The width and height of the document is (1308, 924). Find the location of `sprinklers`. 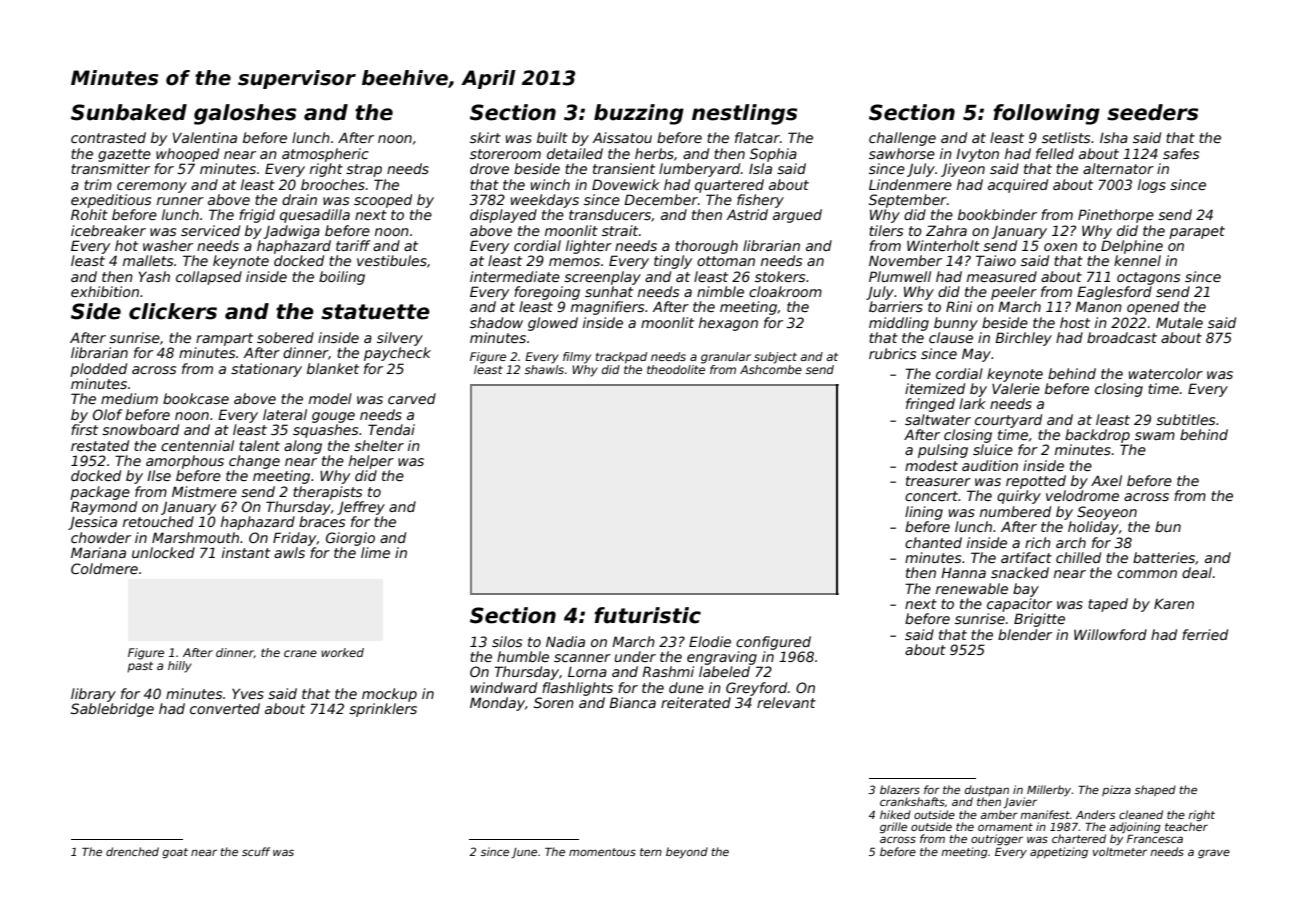

sprinklers is located at coordinates (383, 710).
